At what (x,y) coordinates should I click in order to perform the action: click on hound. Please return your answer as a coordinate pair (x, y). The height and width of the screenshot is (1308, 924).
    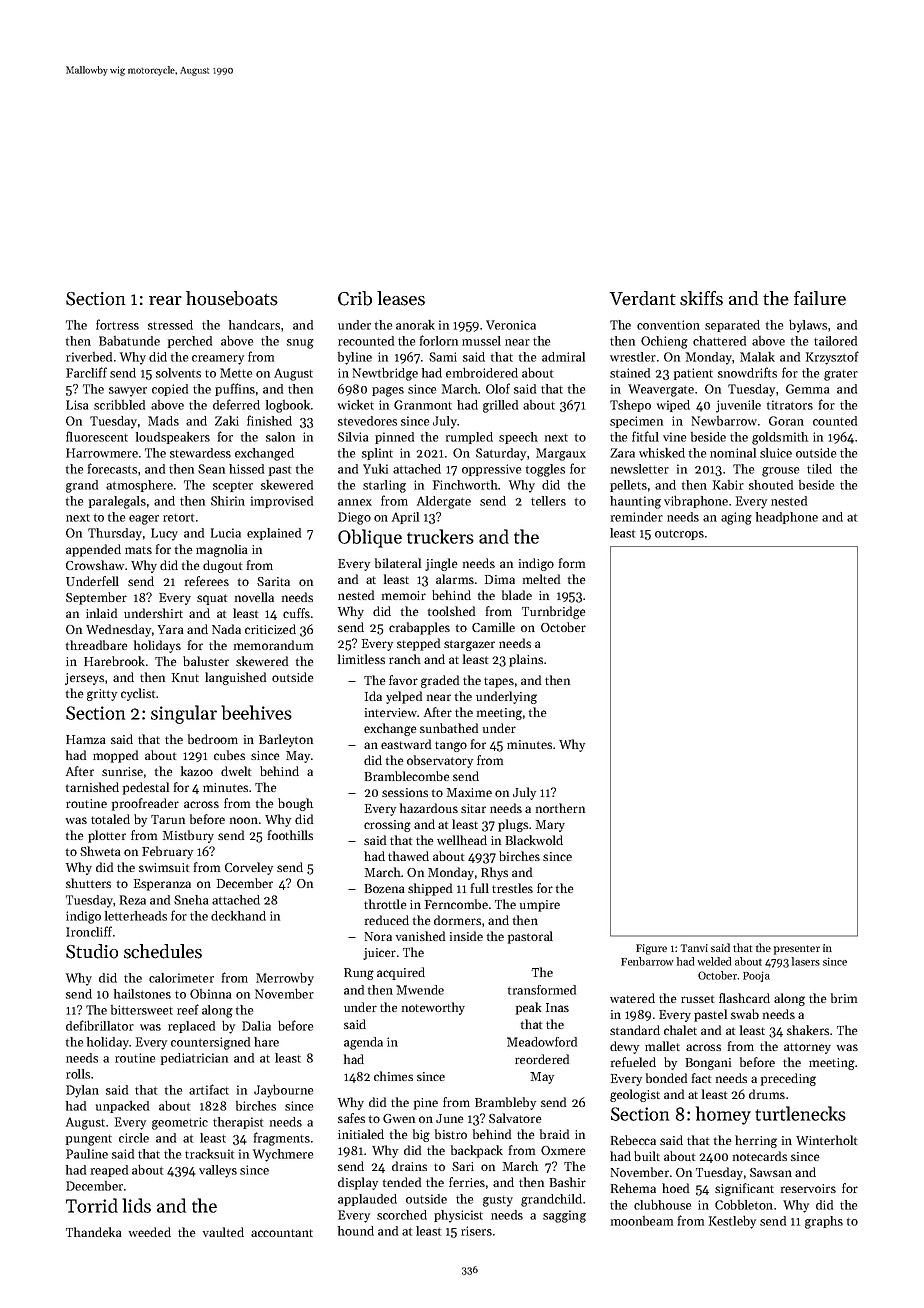
    Looking at the image, I should click on (356, 1231).
